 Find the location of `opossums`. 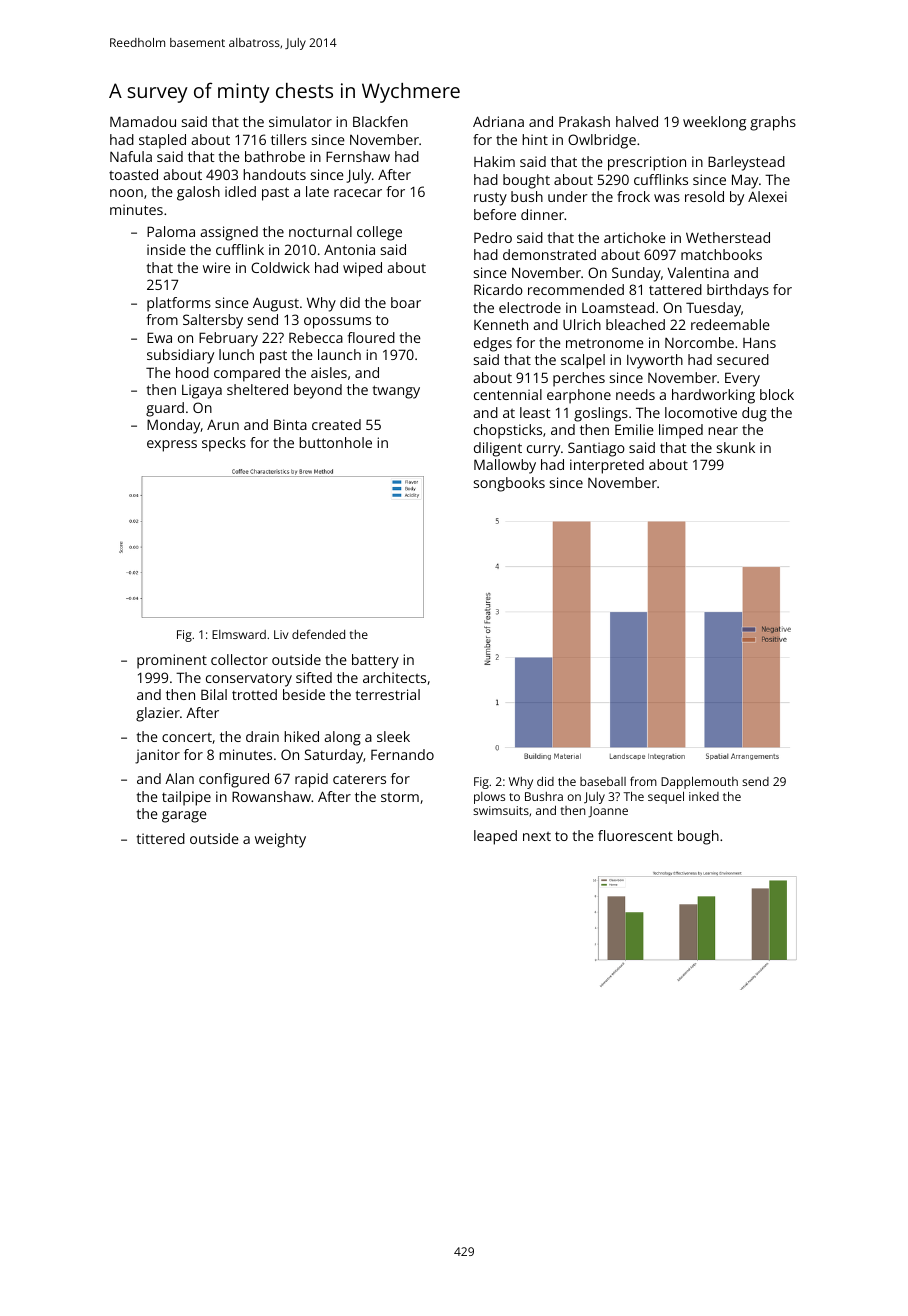

opossums is located at coordinates (337, 323).
